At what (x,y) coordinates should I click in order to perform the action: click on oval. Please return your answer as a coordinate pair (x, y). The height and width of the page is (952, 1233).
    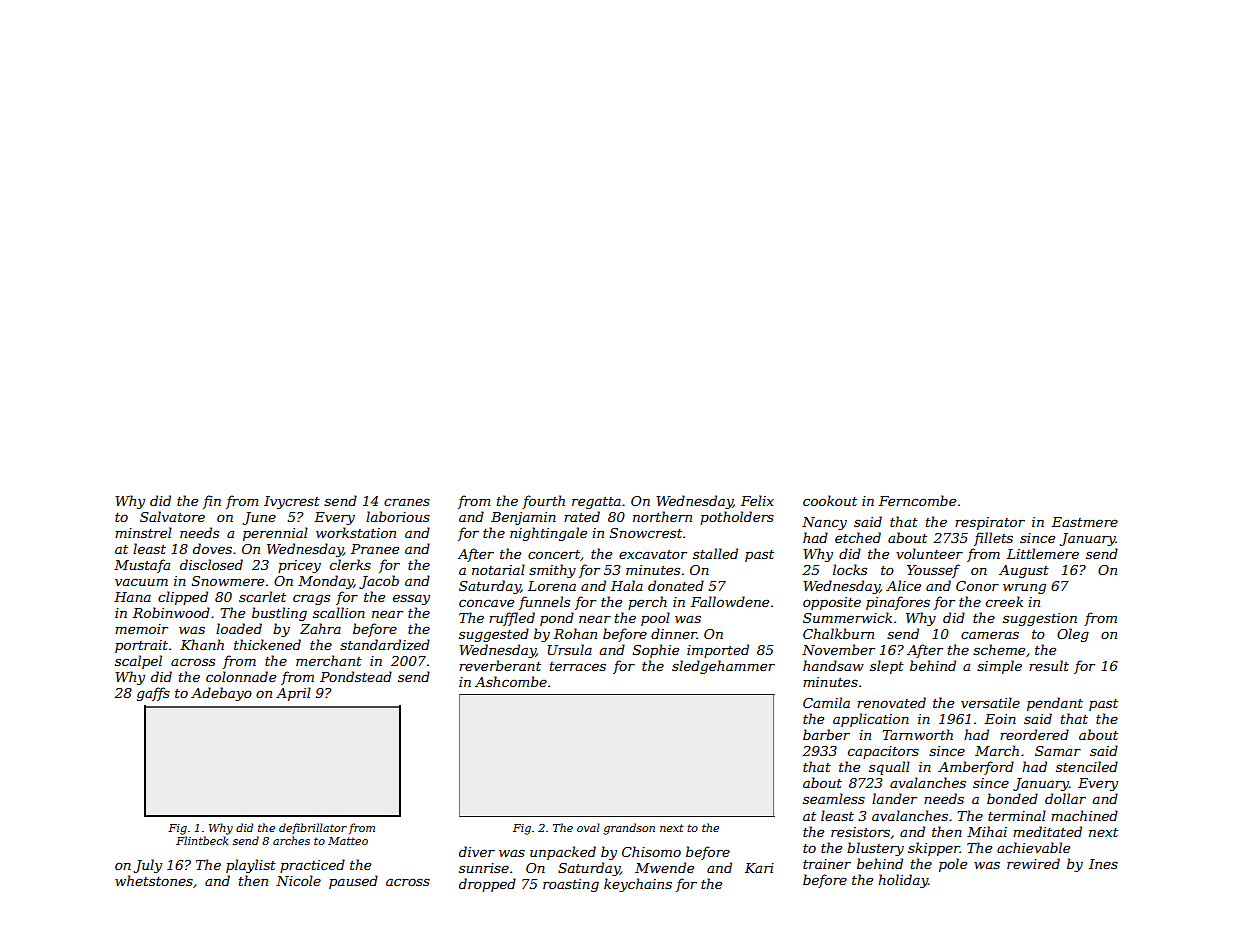
    Looking at the image, I should click on (588, 827).
